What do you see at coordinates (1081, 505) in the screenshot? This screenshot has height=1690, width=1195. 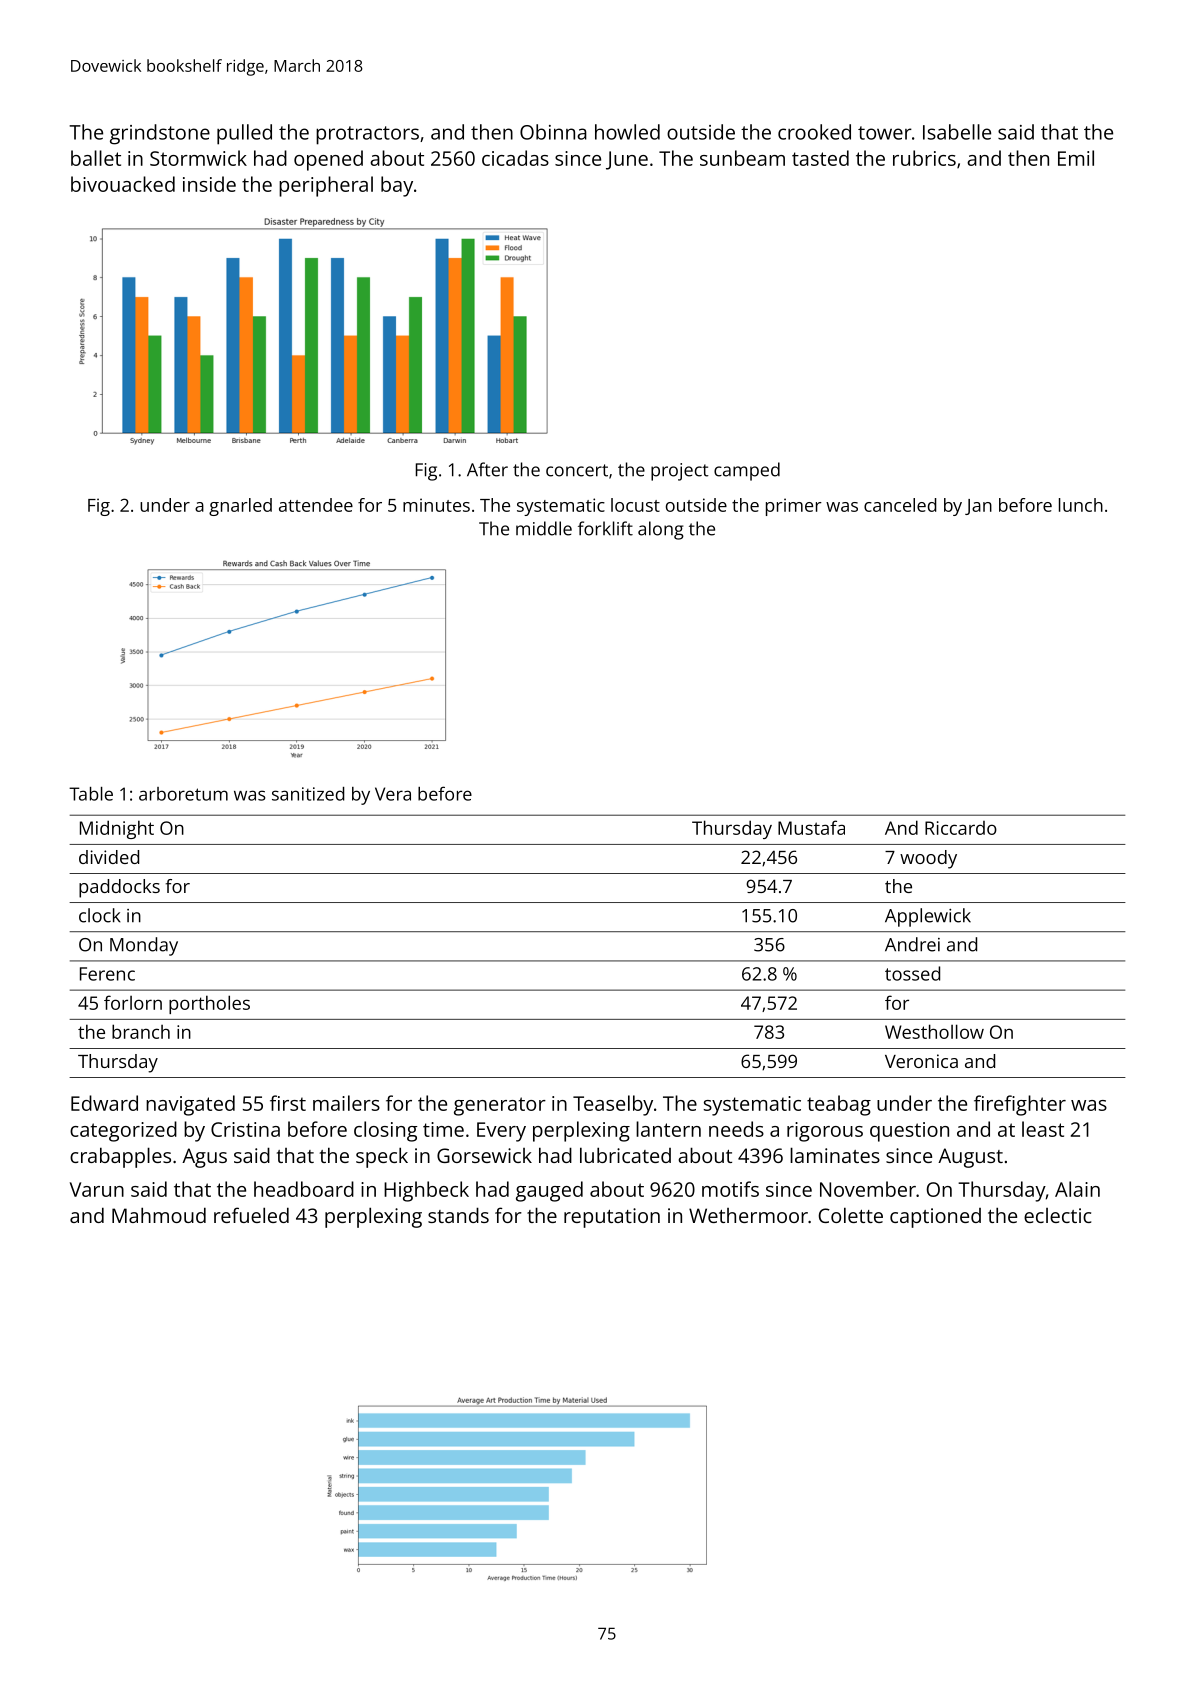 I see `lunch` at bounding box center [1081, 505].
